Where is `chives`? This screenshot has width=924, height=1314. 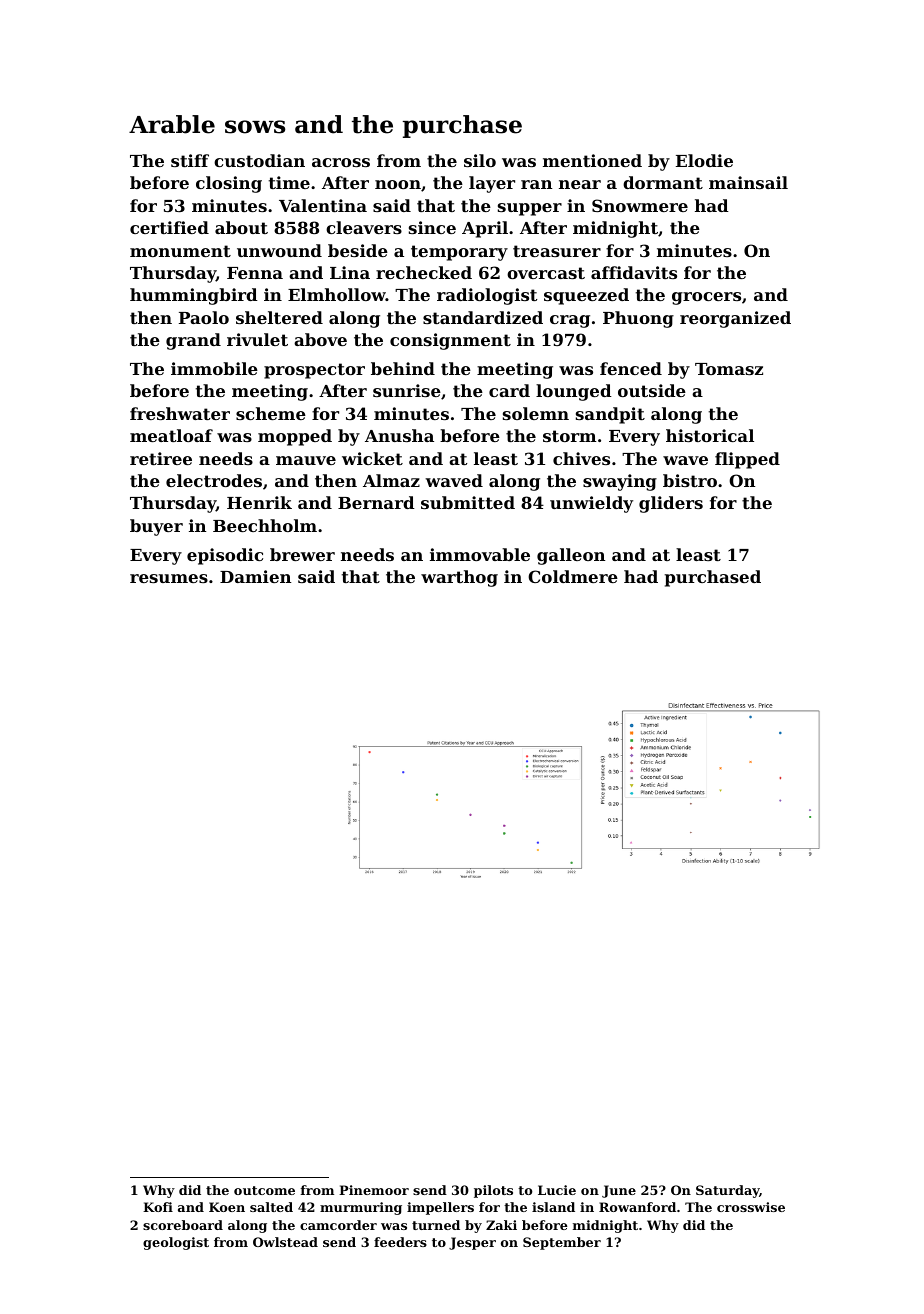
chives is located at coordinates (581, 458).
